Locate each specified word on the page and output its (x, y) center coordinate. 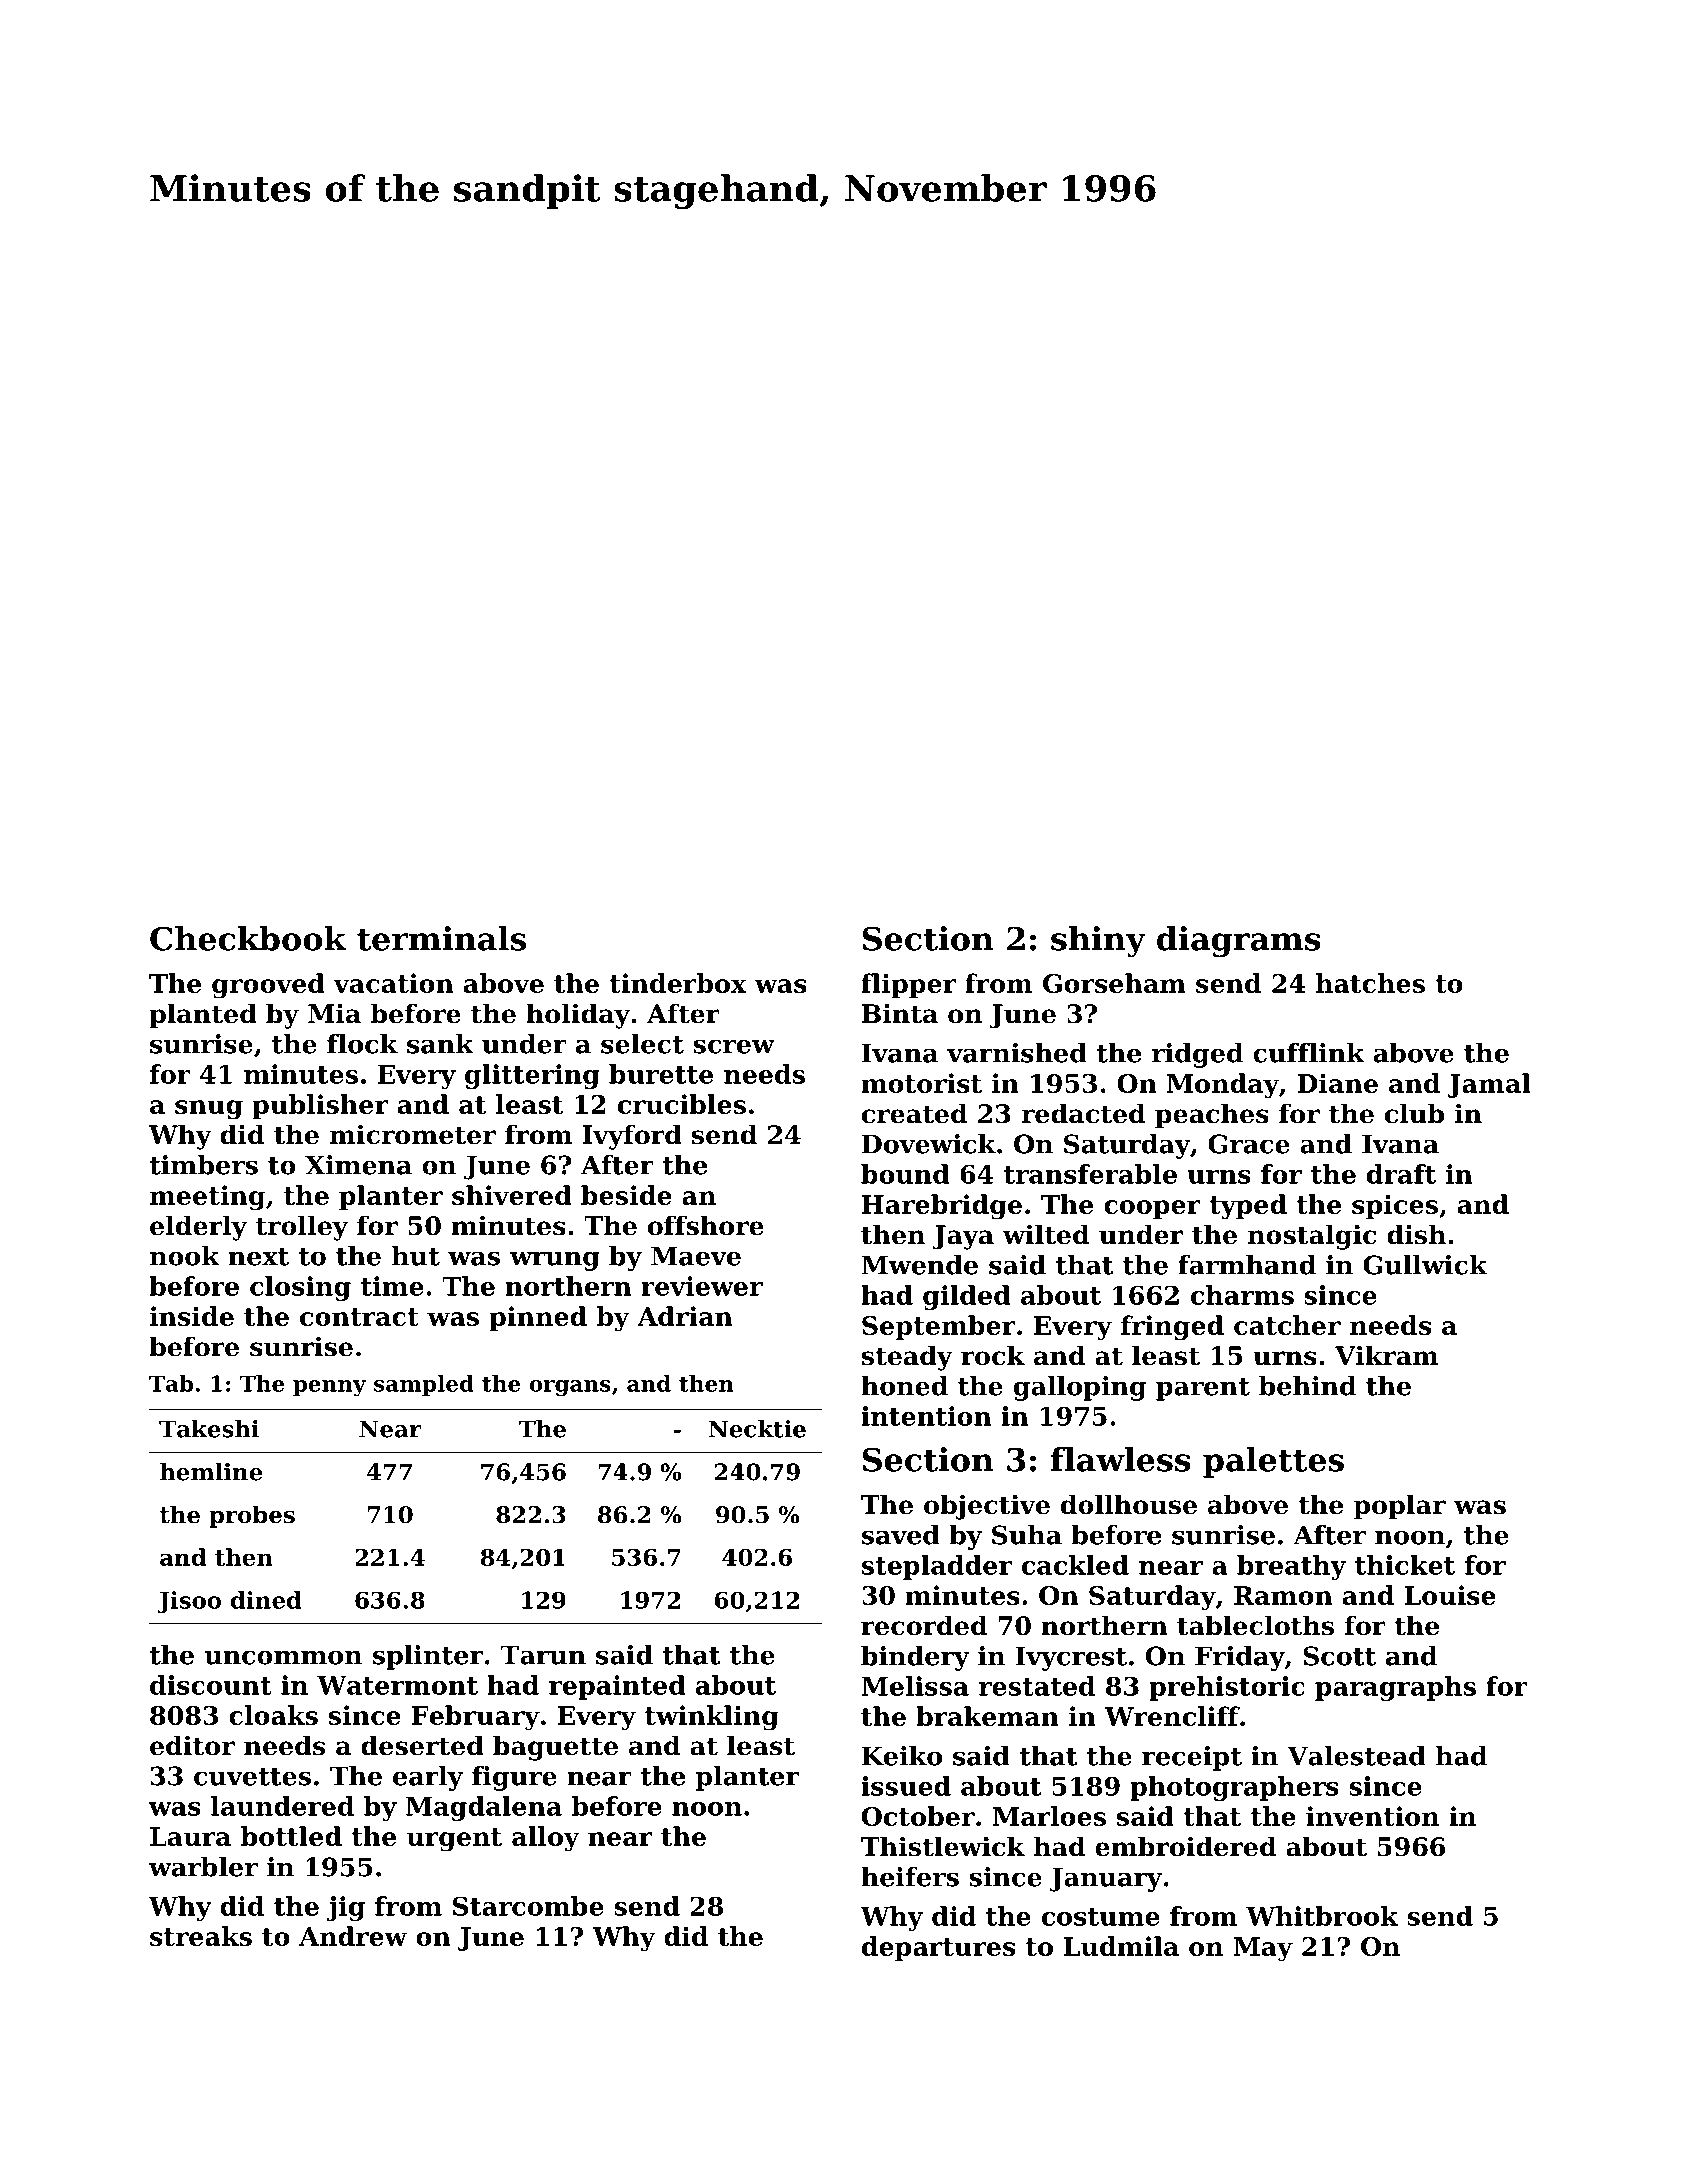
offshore (706, 1225)
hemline (211, 1472)
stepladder (937, 1567)
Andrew (353, 1936)
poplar (1400, 1507)
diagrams (1239, 942)
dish (1416, 1234)
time (392, 1286)
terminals (441, 938)
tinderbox (678, 983)
